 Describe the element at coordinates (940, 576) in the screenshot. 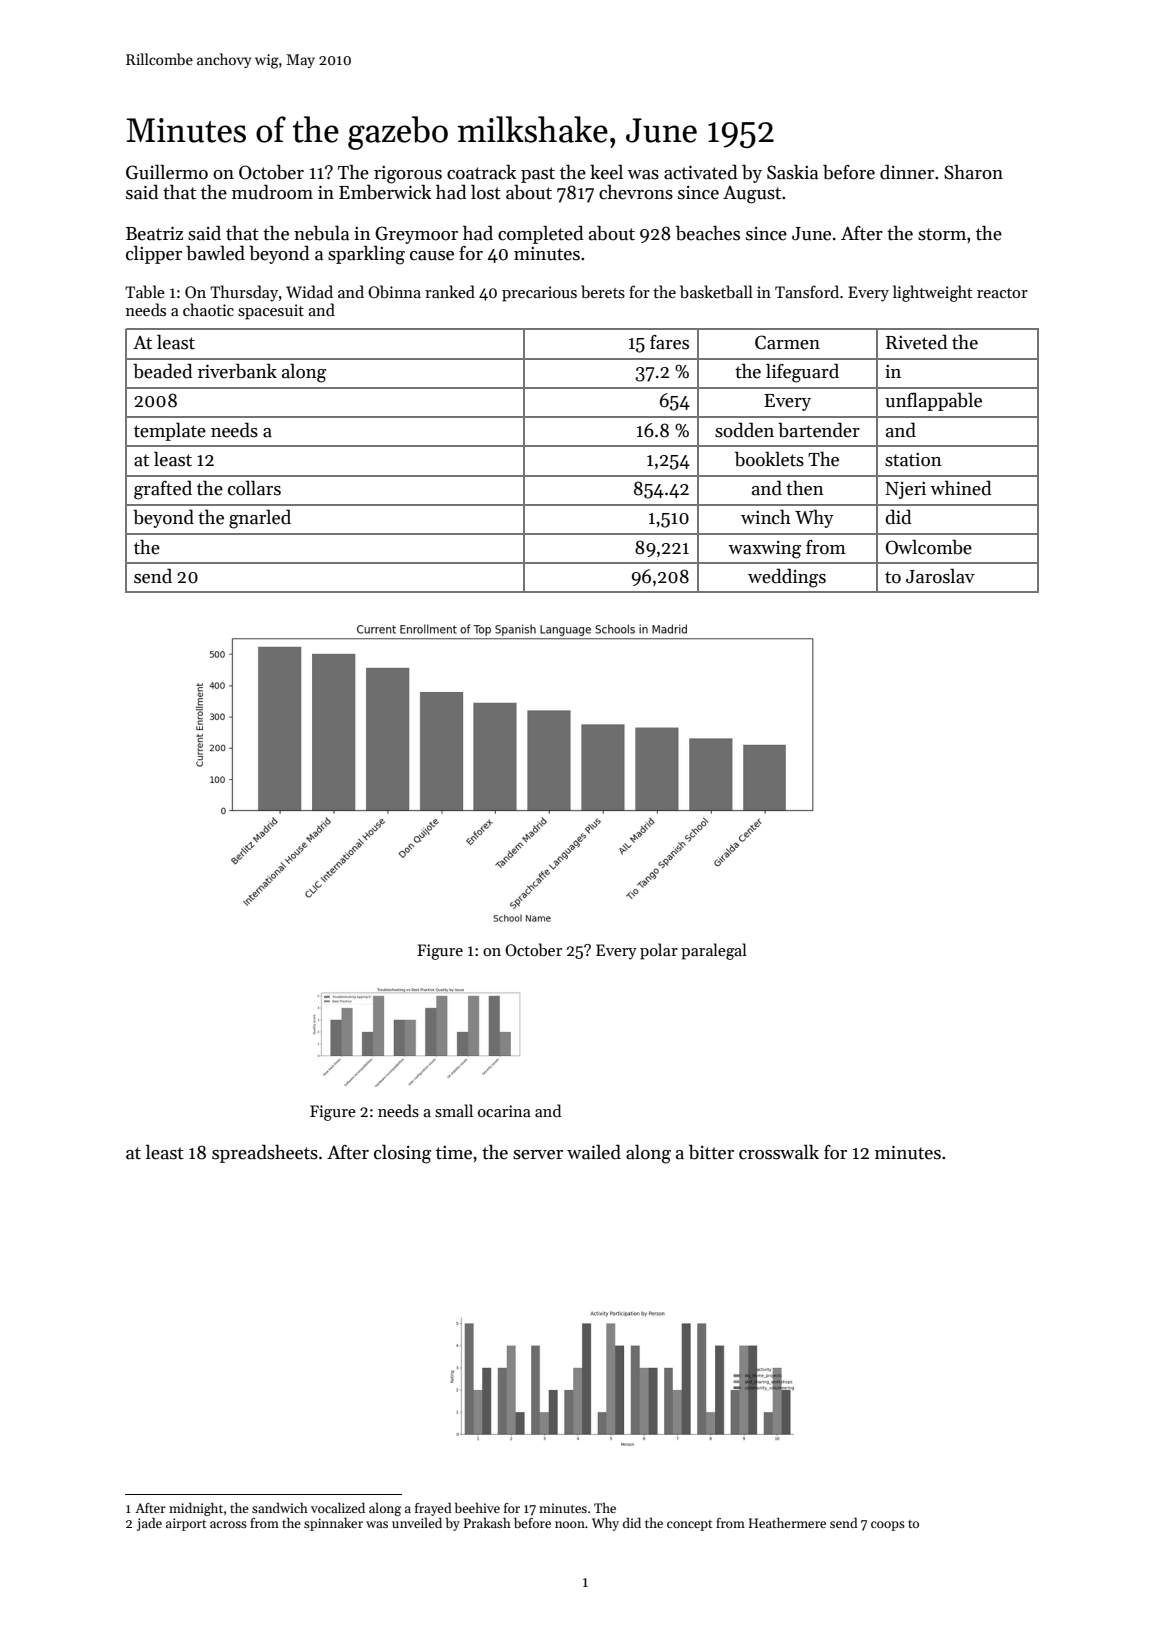

I see `Jaroslav` at that location.
